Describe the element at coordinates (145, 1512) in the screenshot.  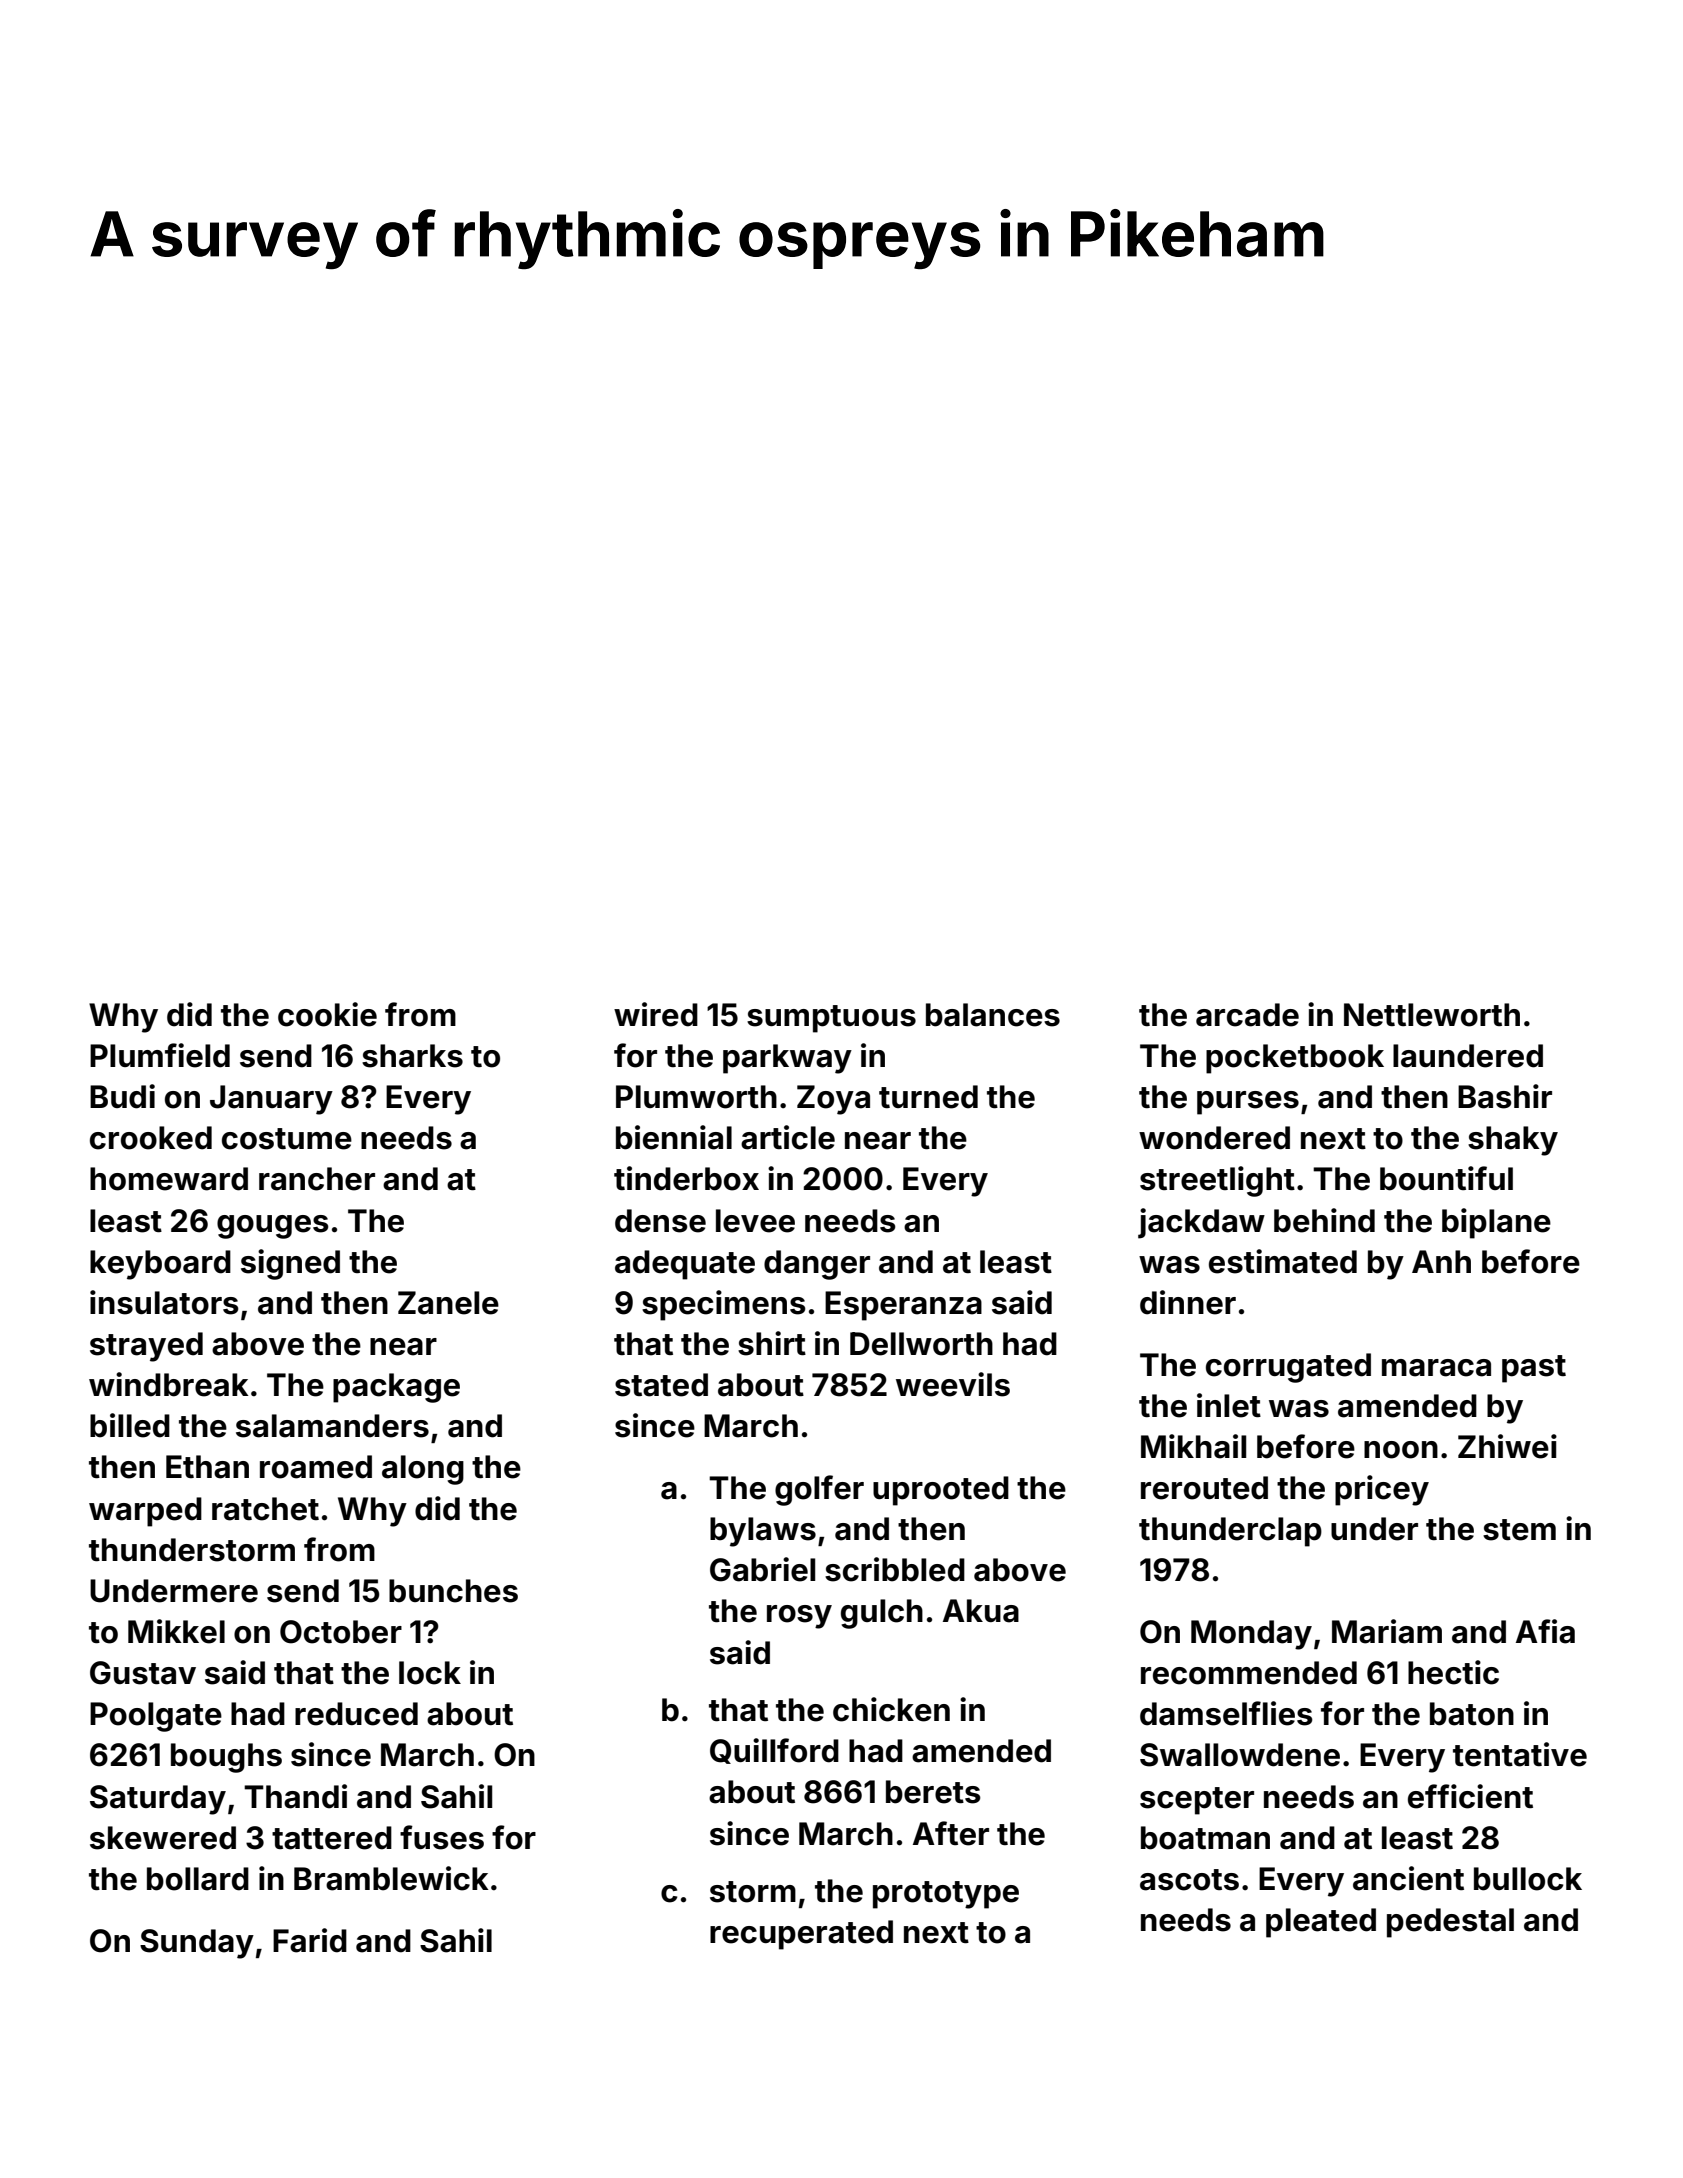
I see `warped` at that location.
